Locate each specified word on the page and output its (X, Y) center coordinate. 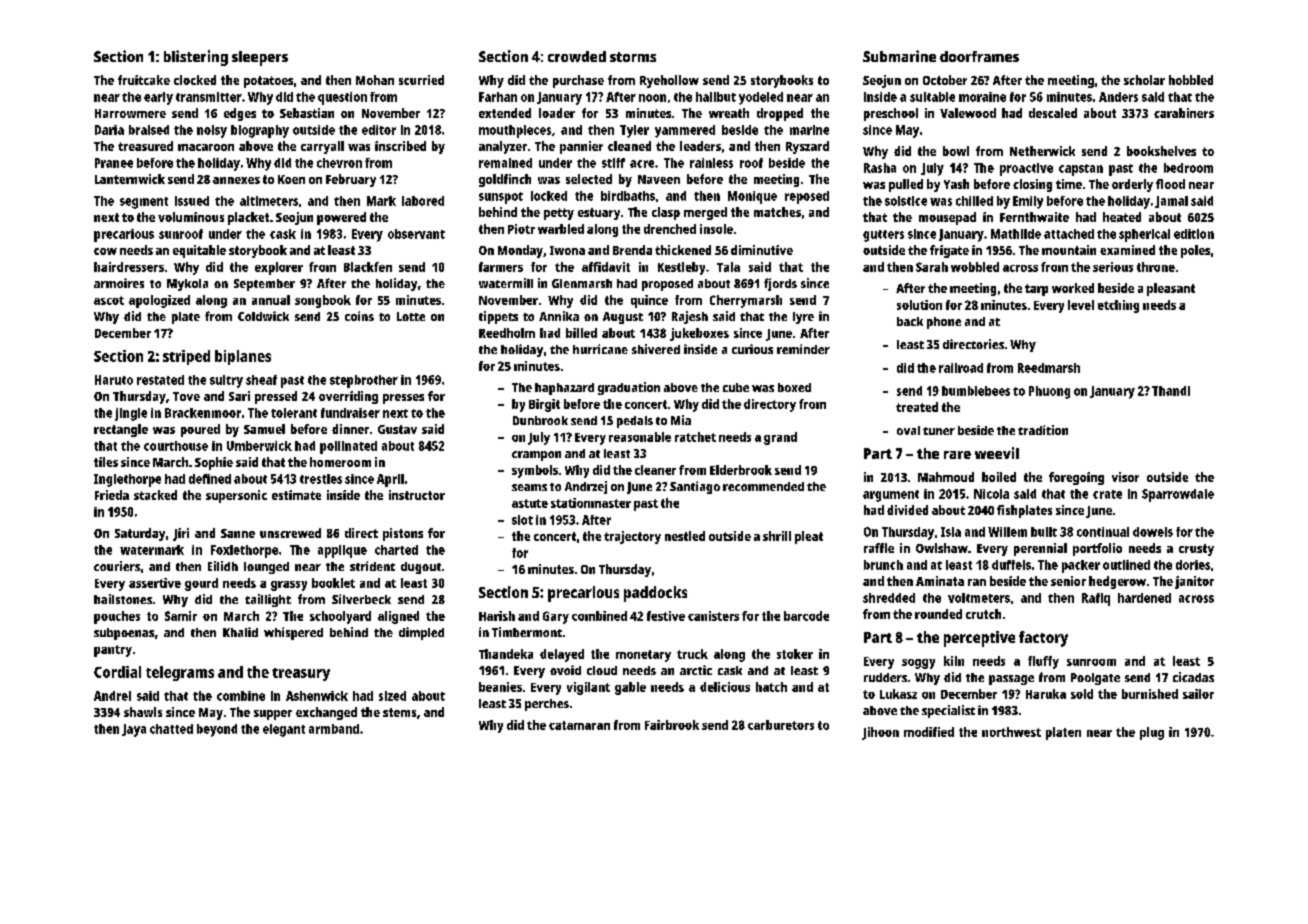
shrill (777, 536)
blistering (196, 58)
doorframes (979, 56)
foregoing (1076, 478)
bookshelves (1161, 151)
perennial (1040, 549)
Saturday (140, 534)
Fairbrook (672, 725)
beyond (217, 730)
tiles (106, 462)
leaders (700, 146)
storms (633, 57)
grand (780, 438)
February (351, 180)
